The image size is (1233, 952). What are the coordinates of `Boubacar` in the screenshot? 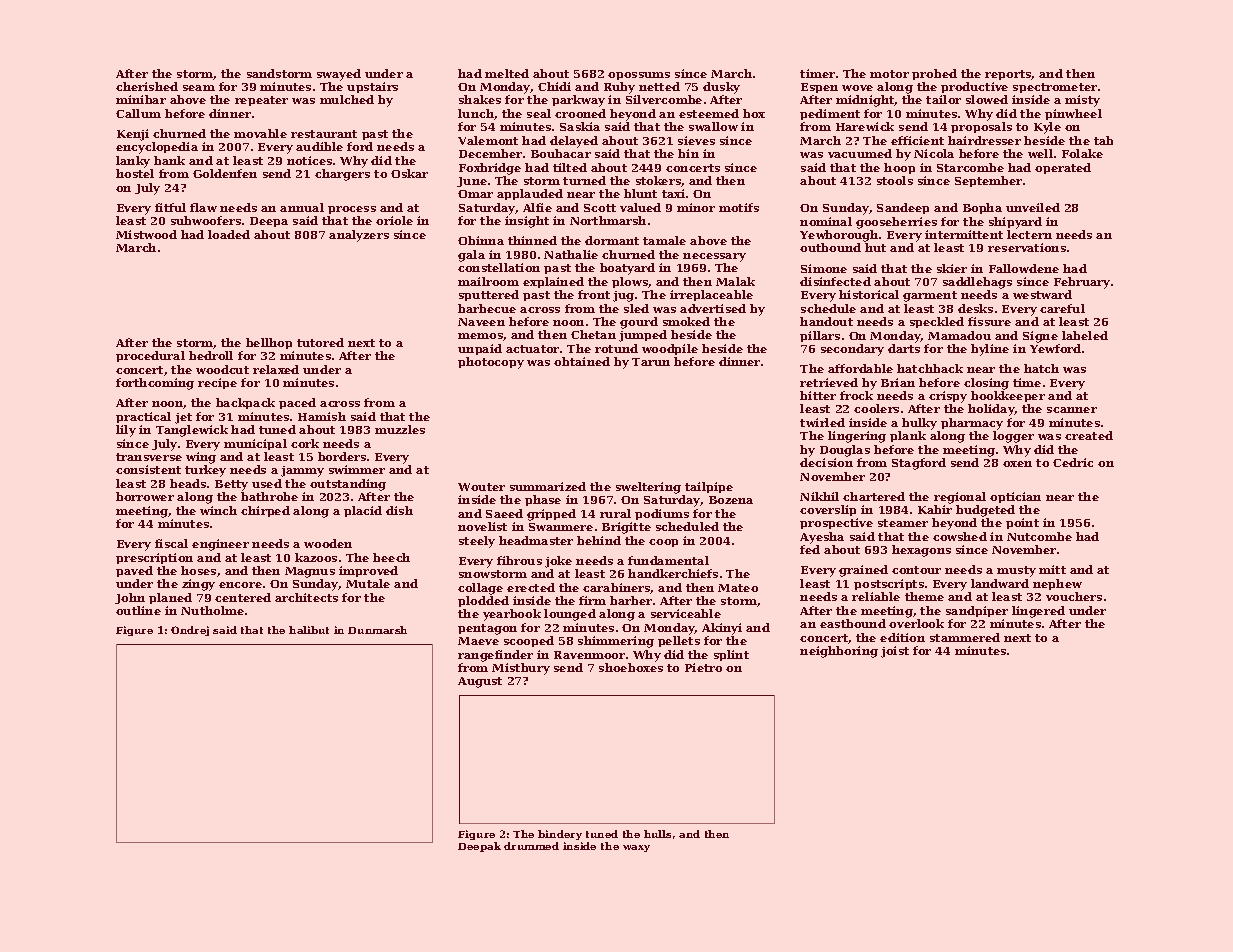 It's located at (561, 153).
